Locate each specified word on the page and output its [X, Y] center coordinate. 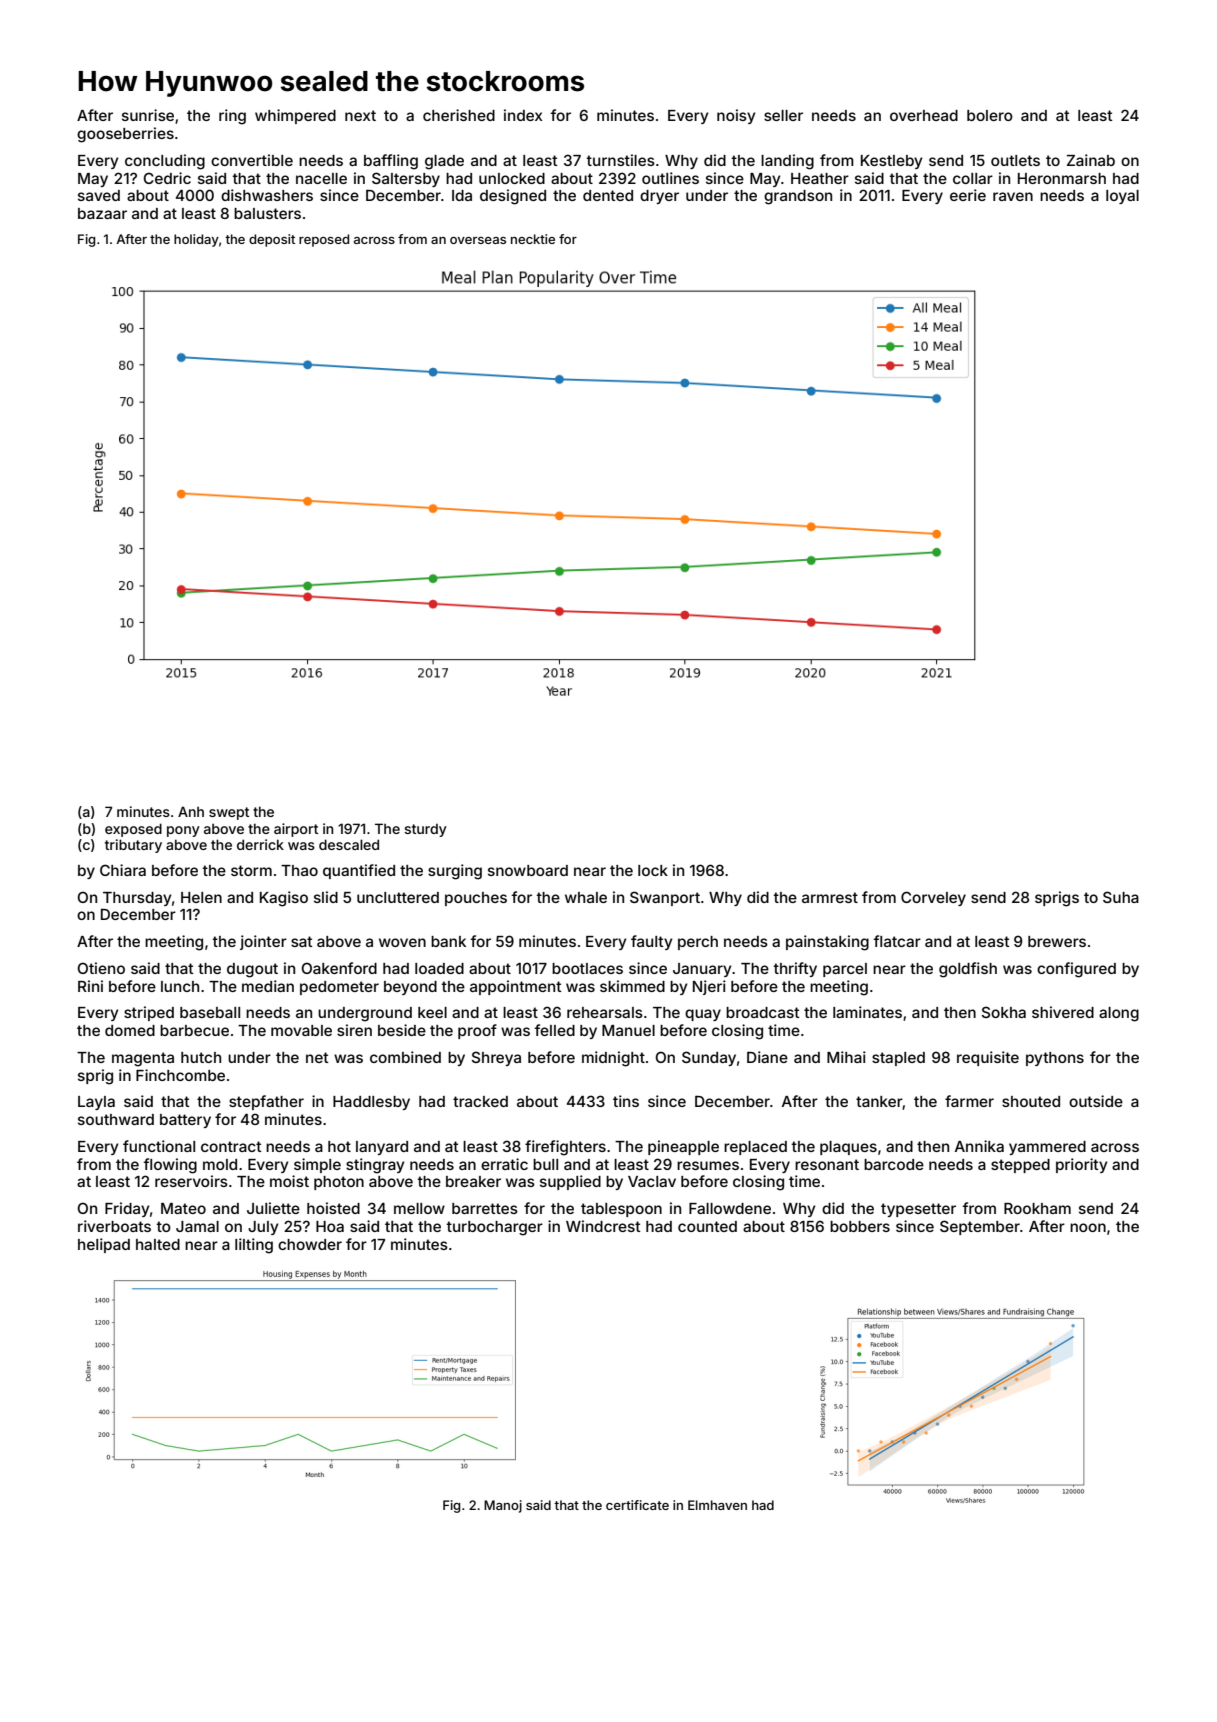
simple [317, 1165]
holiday [196, 240]
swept [229, 813]
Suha [1121, 897]
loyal [1122, 197]
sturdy [425, 830]
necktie [533, 239]
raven [1013, 196]
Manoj [503, 1506]
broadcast [762, 1012]
